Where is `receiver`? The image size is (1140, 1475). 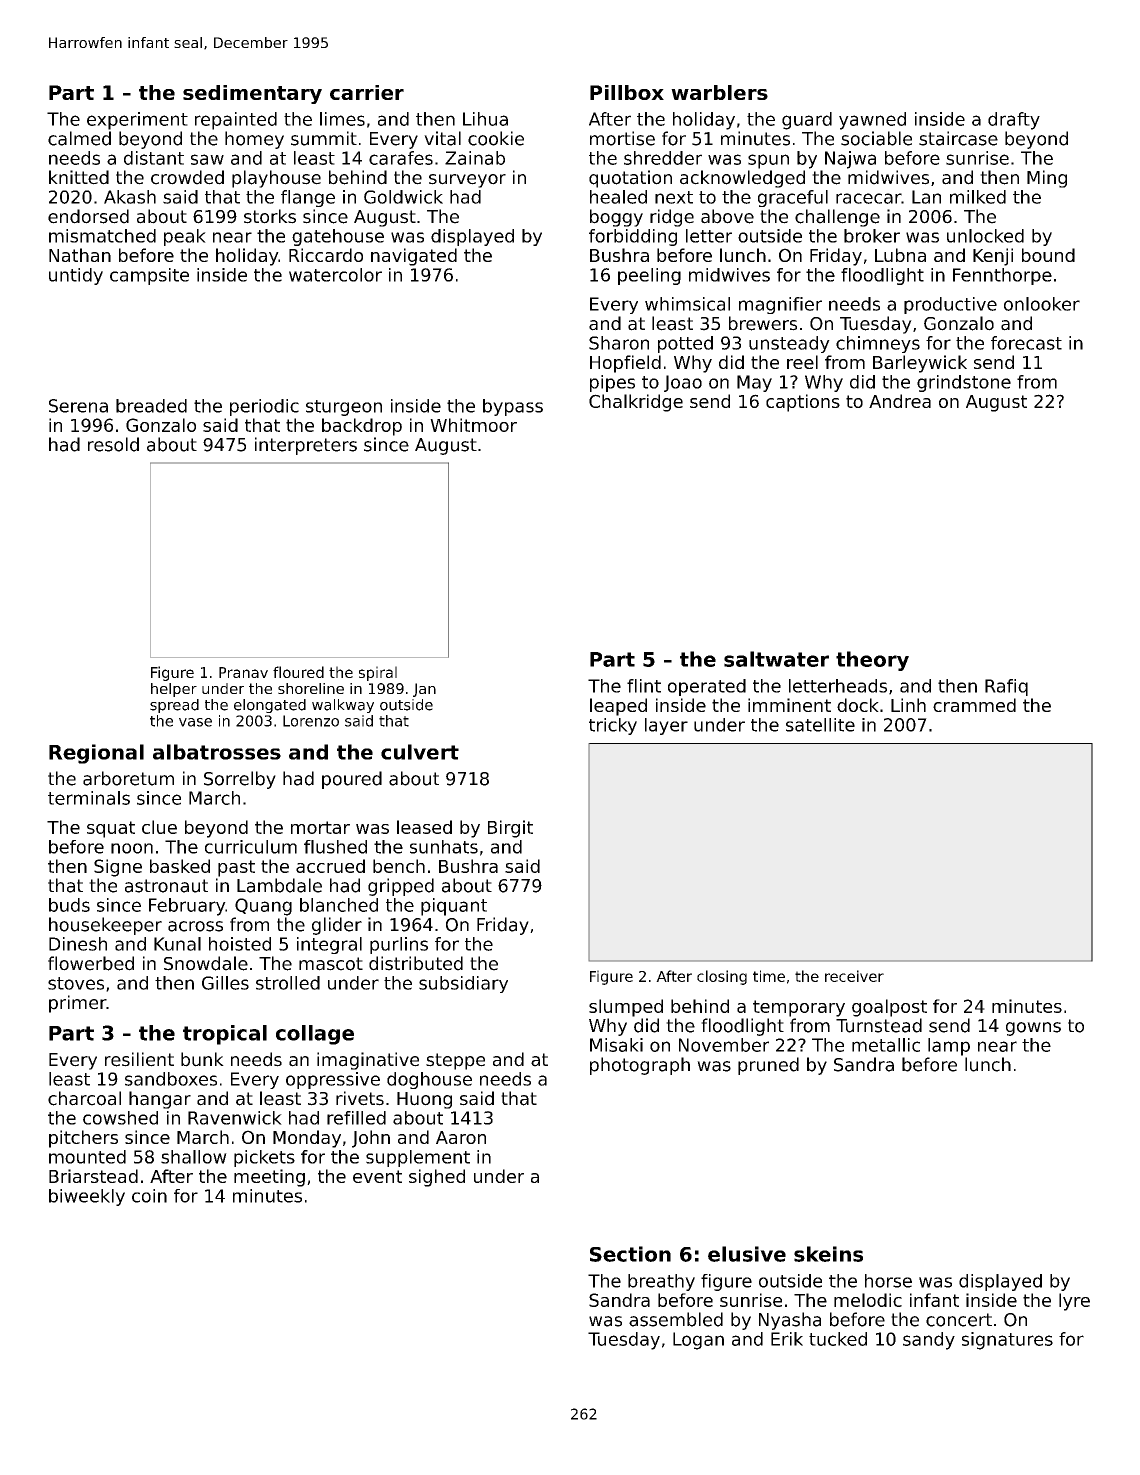 receiver is located at coordinates (854, 976).
